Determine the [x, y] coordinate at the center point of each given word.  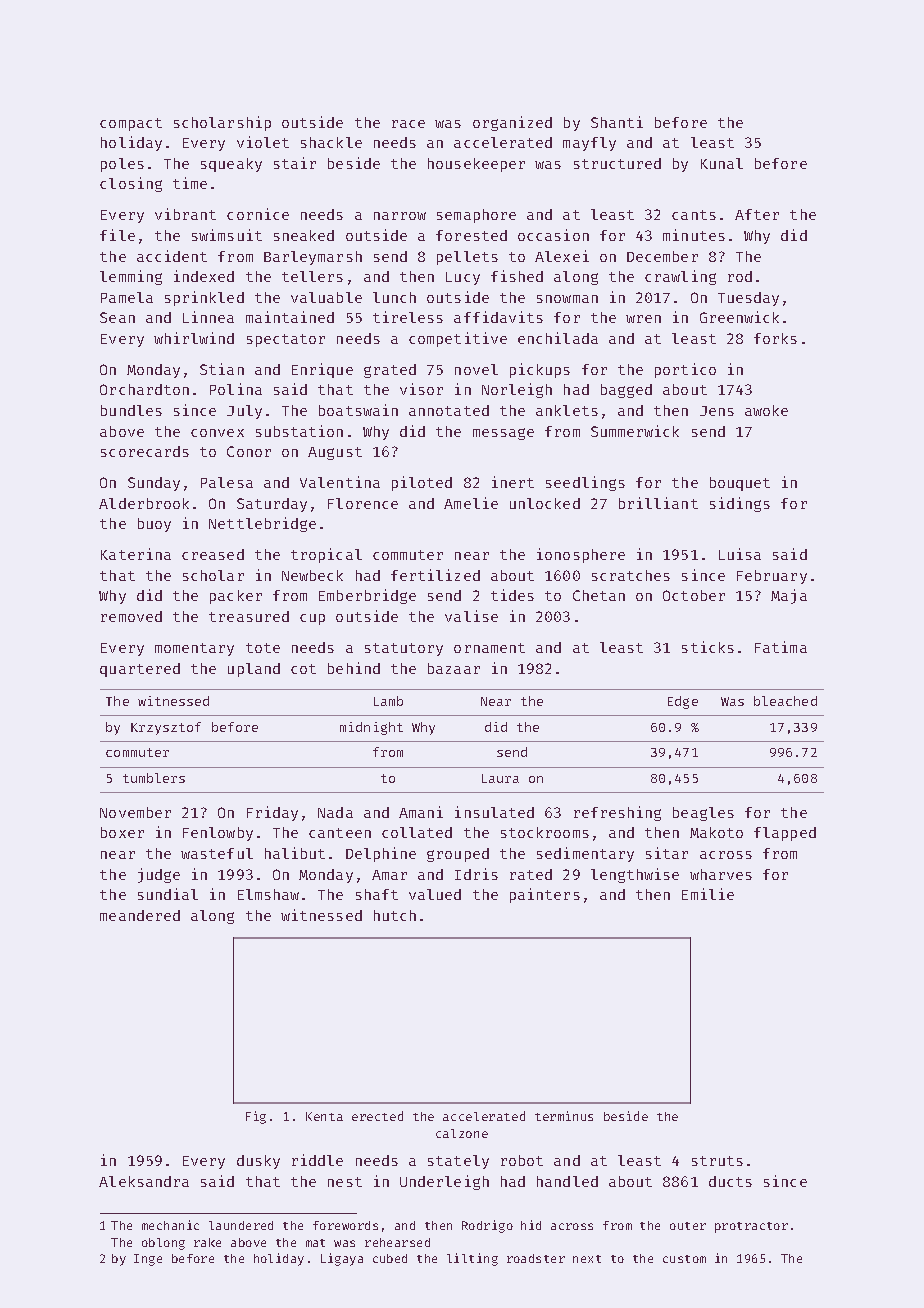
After [757, 214]
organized [512, 123]
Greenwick [739, 317]
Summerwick [635, 431]
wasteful [217, 853]
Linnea [208, 317]
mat [315, 1243]
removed [131, 616]
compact [131, 124]
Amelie [471, 503]
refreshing [617, 813]
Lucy [463, 278]
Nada [335, 812]
